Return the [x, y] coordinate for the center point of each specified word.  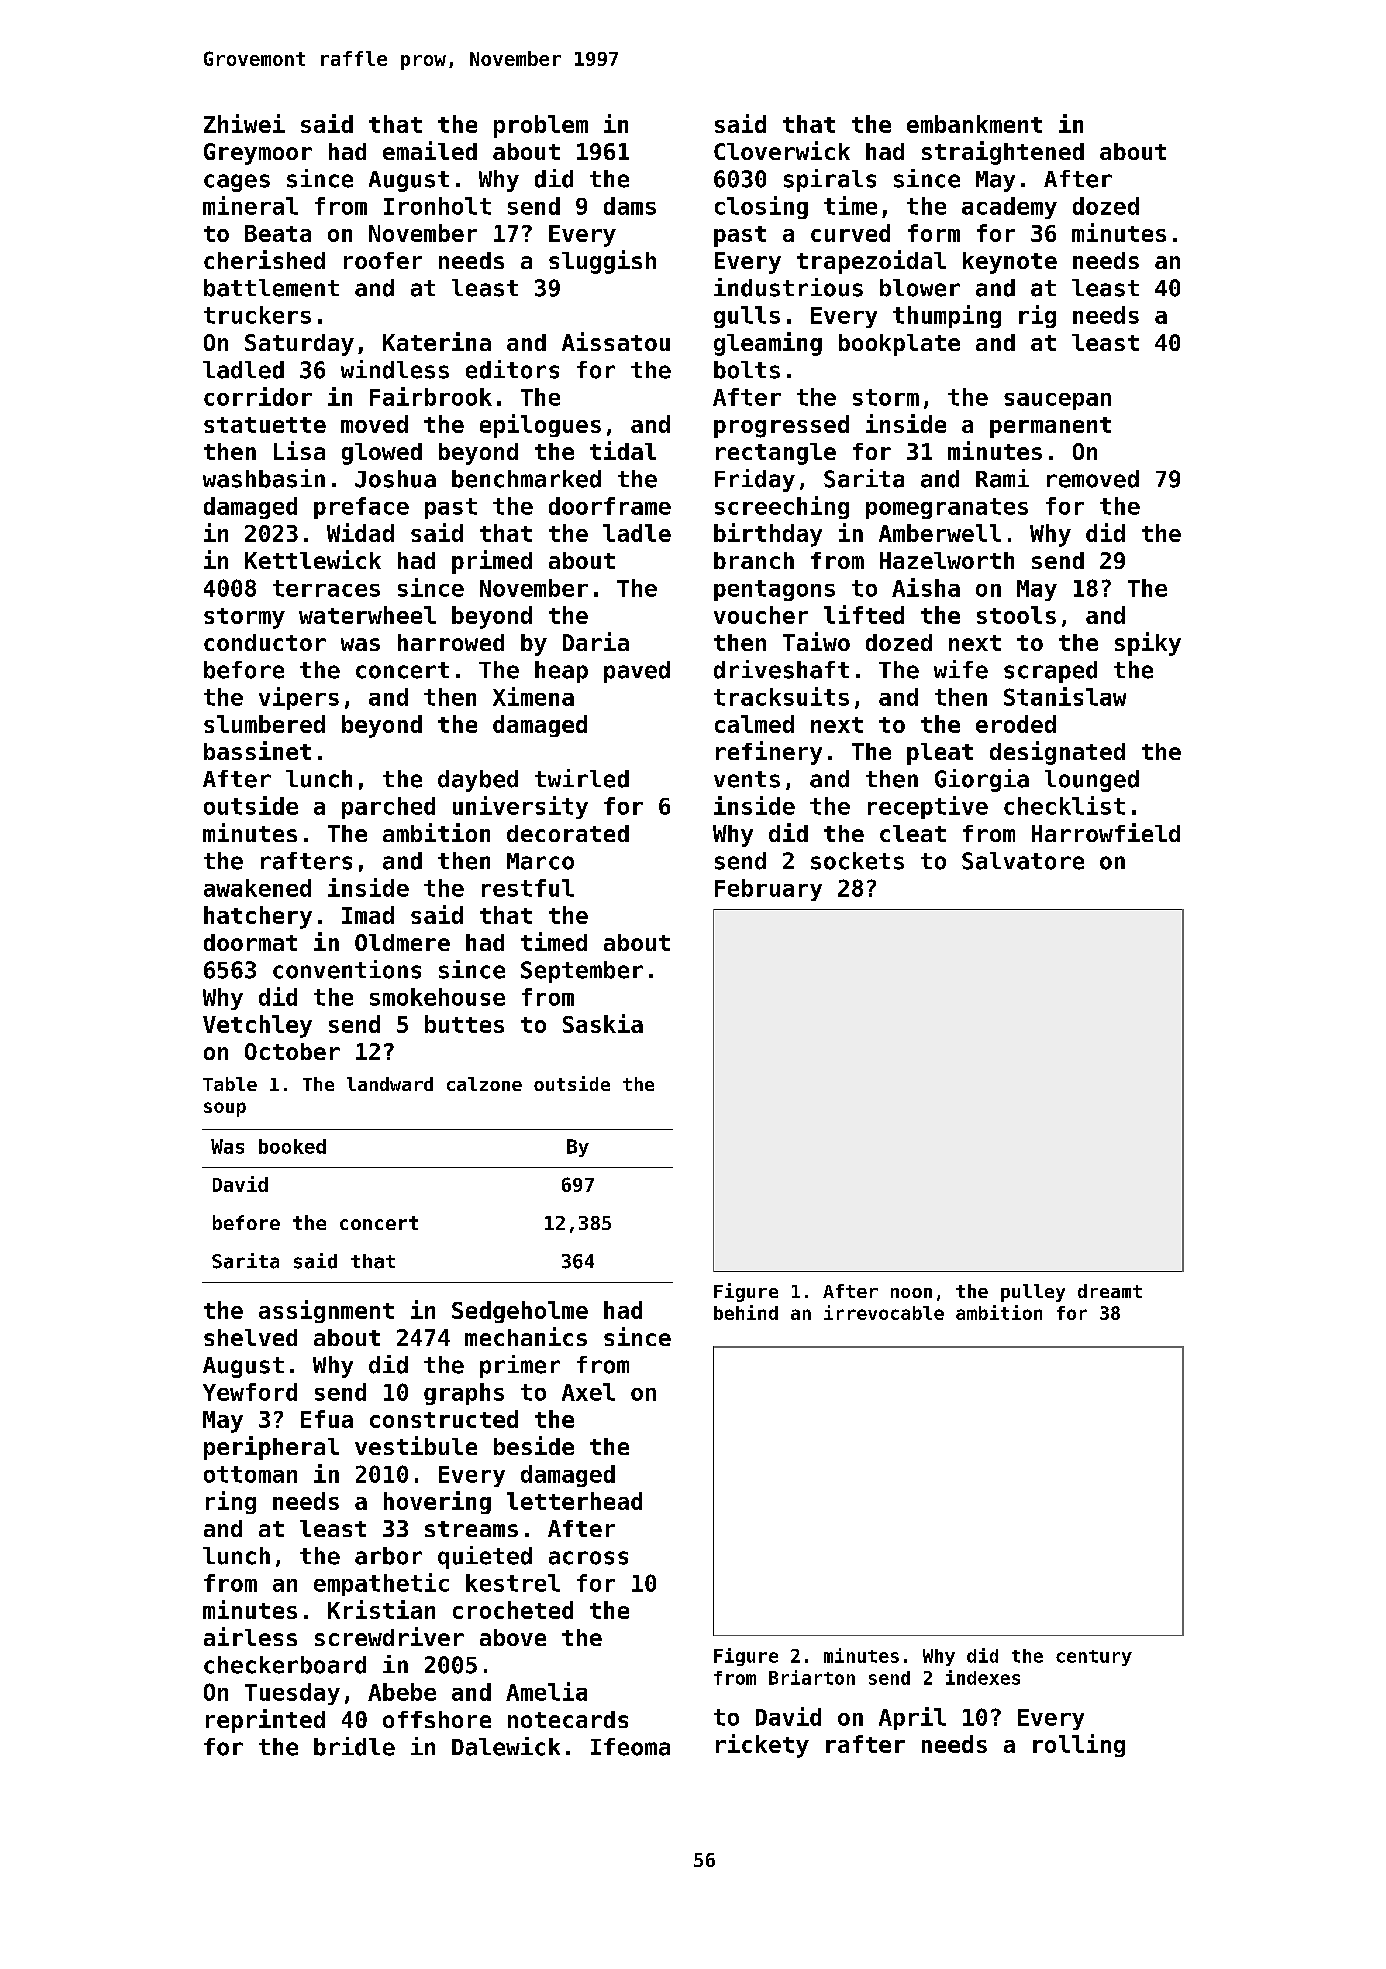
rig [1037, 316]
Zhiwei [244, 123]
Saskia [603, 1023]
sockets [857, 861]
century [1094, 1658]
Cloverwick [782, 150]
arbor [388, 1556]
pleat [940, 754]
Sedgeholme [520, 1312]
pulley [1033, 1293]
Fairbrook [431, 396]
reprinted [265, 1721]
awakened [257, 888]
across [588, 1558]
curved [850, 233]
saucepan [1057, 401]
